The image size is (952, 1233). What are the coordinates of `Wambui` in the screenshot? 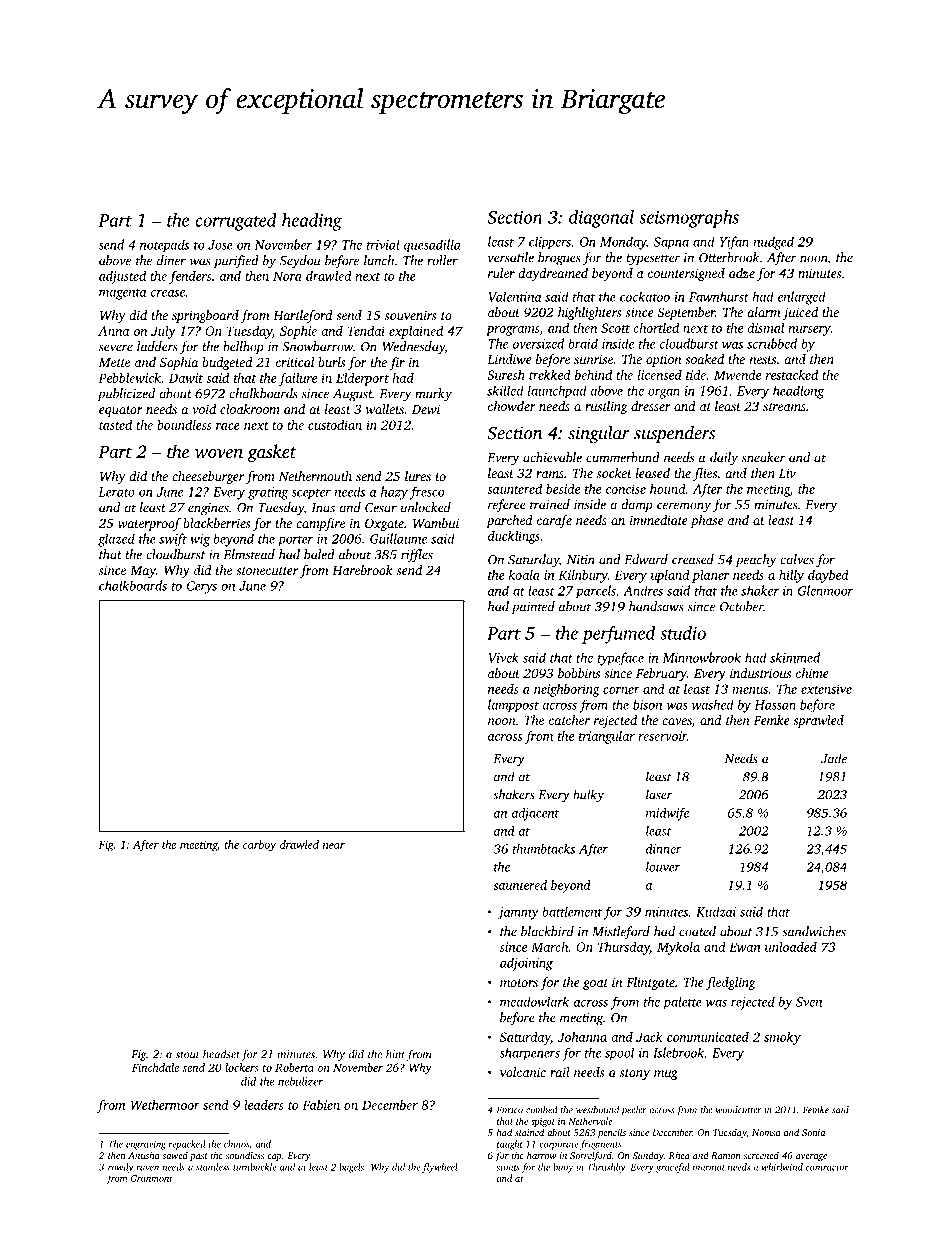 It's located at (436, 523).
